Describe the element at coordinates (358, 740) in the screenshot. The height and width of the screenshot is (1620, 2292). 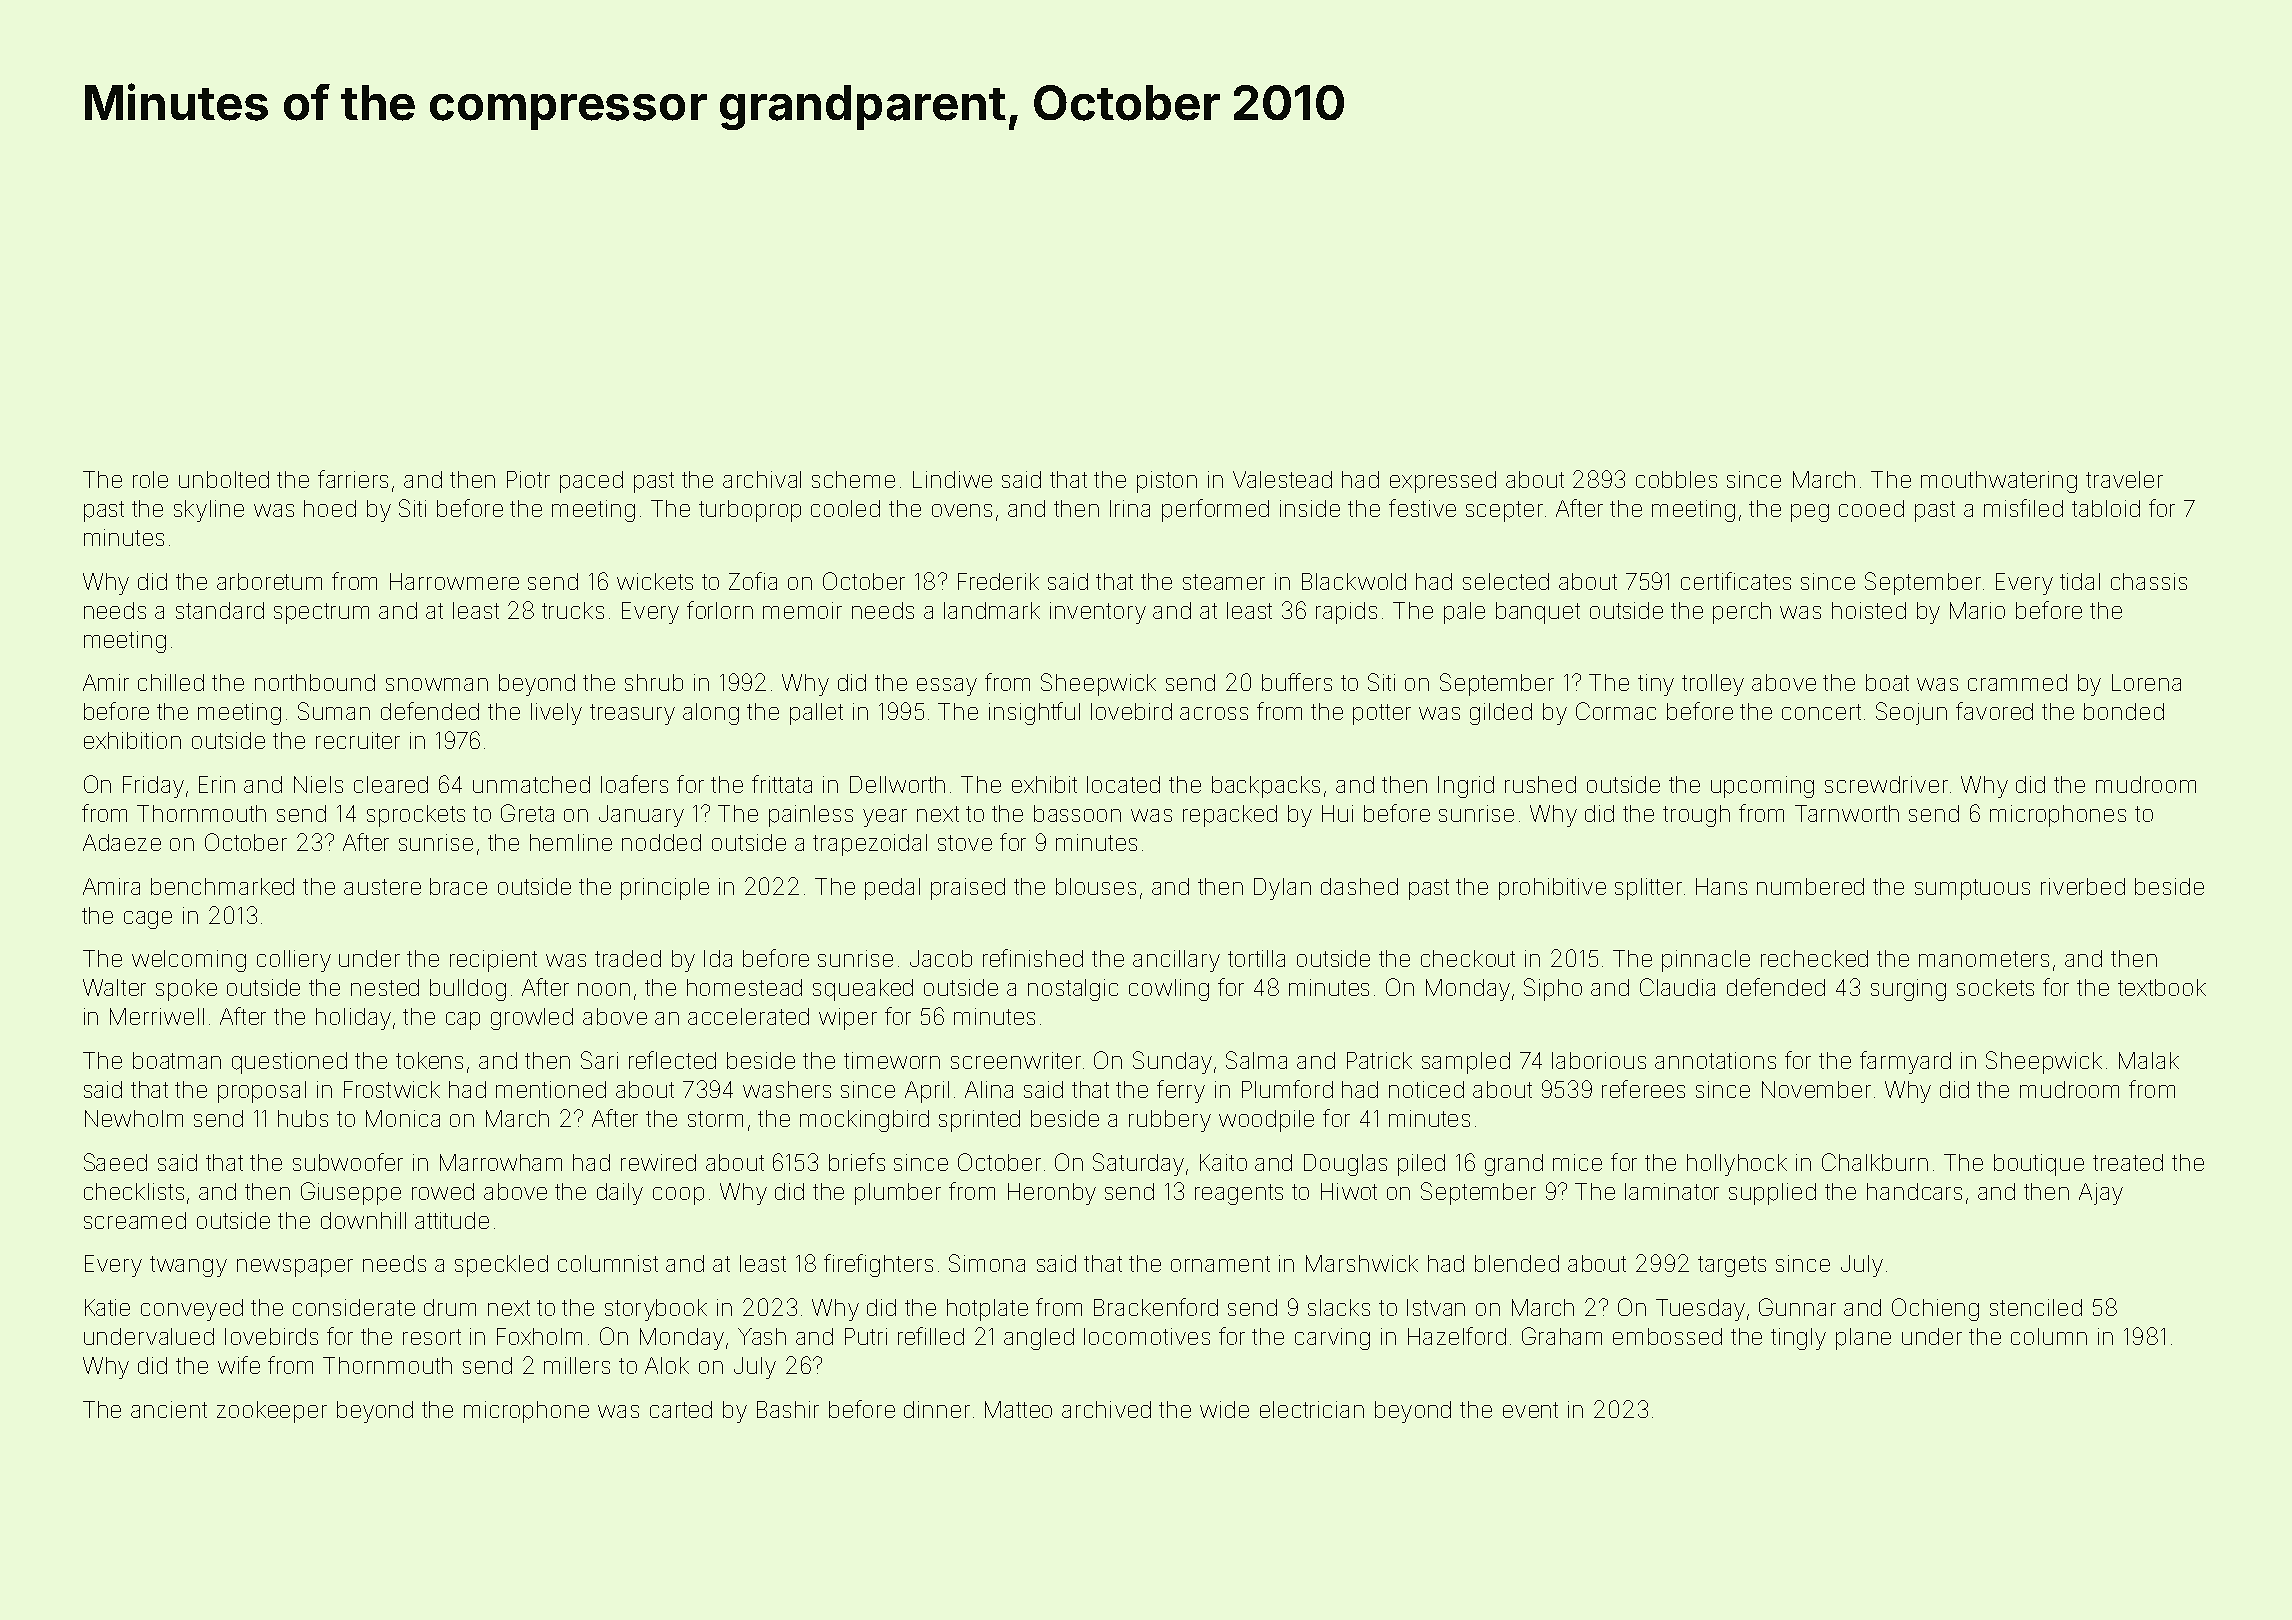
I see `recruiter` at that location.
